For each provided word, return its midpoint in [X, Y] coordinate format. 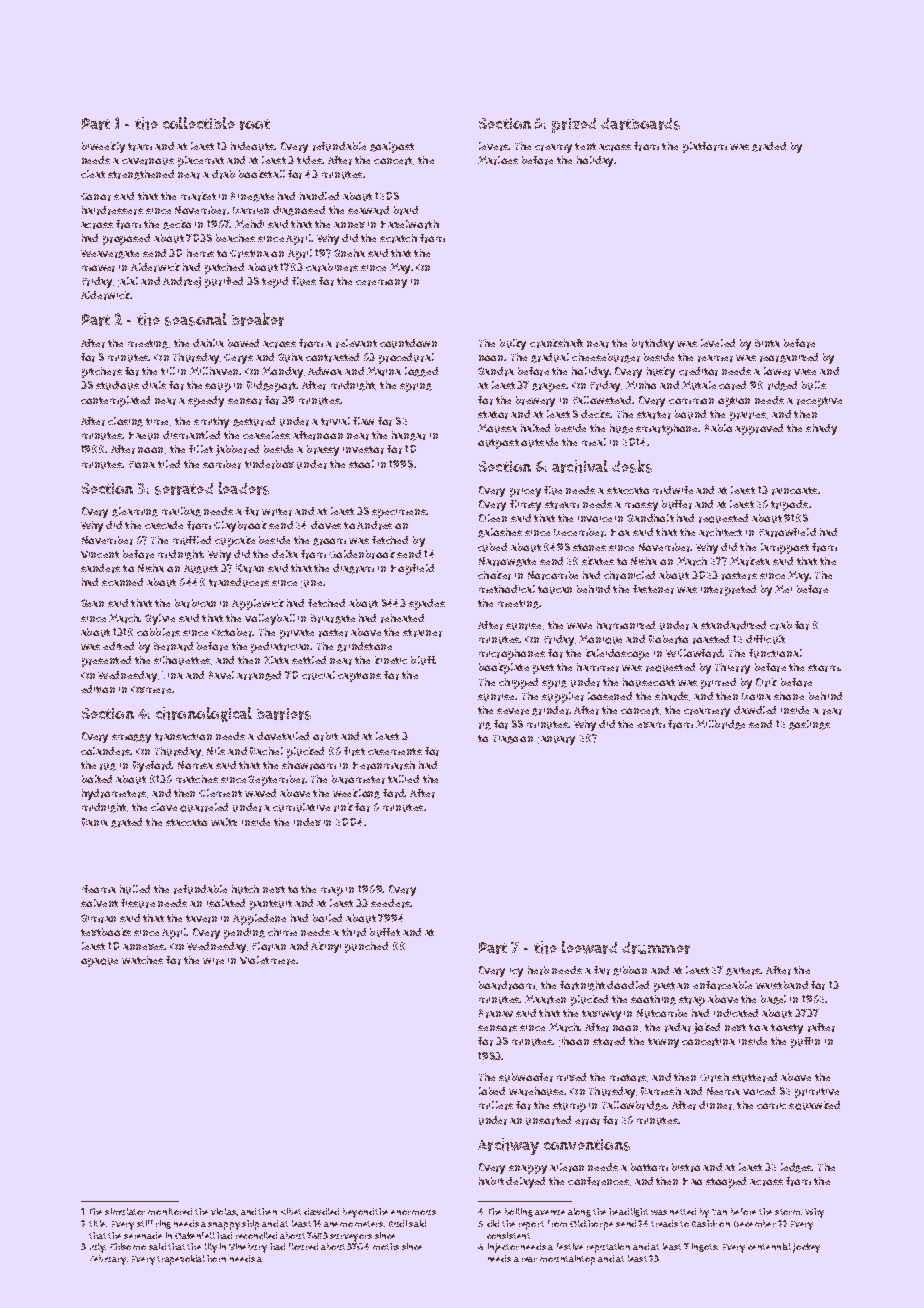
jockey [806, 1248]
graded [769, 147]
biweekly [103, 147]
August [201, 569]
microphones [512, 654]
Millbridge [720, 725]
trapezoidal [181, 1260]
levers [494, 146]
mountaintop [567, 1260]
